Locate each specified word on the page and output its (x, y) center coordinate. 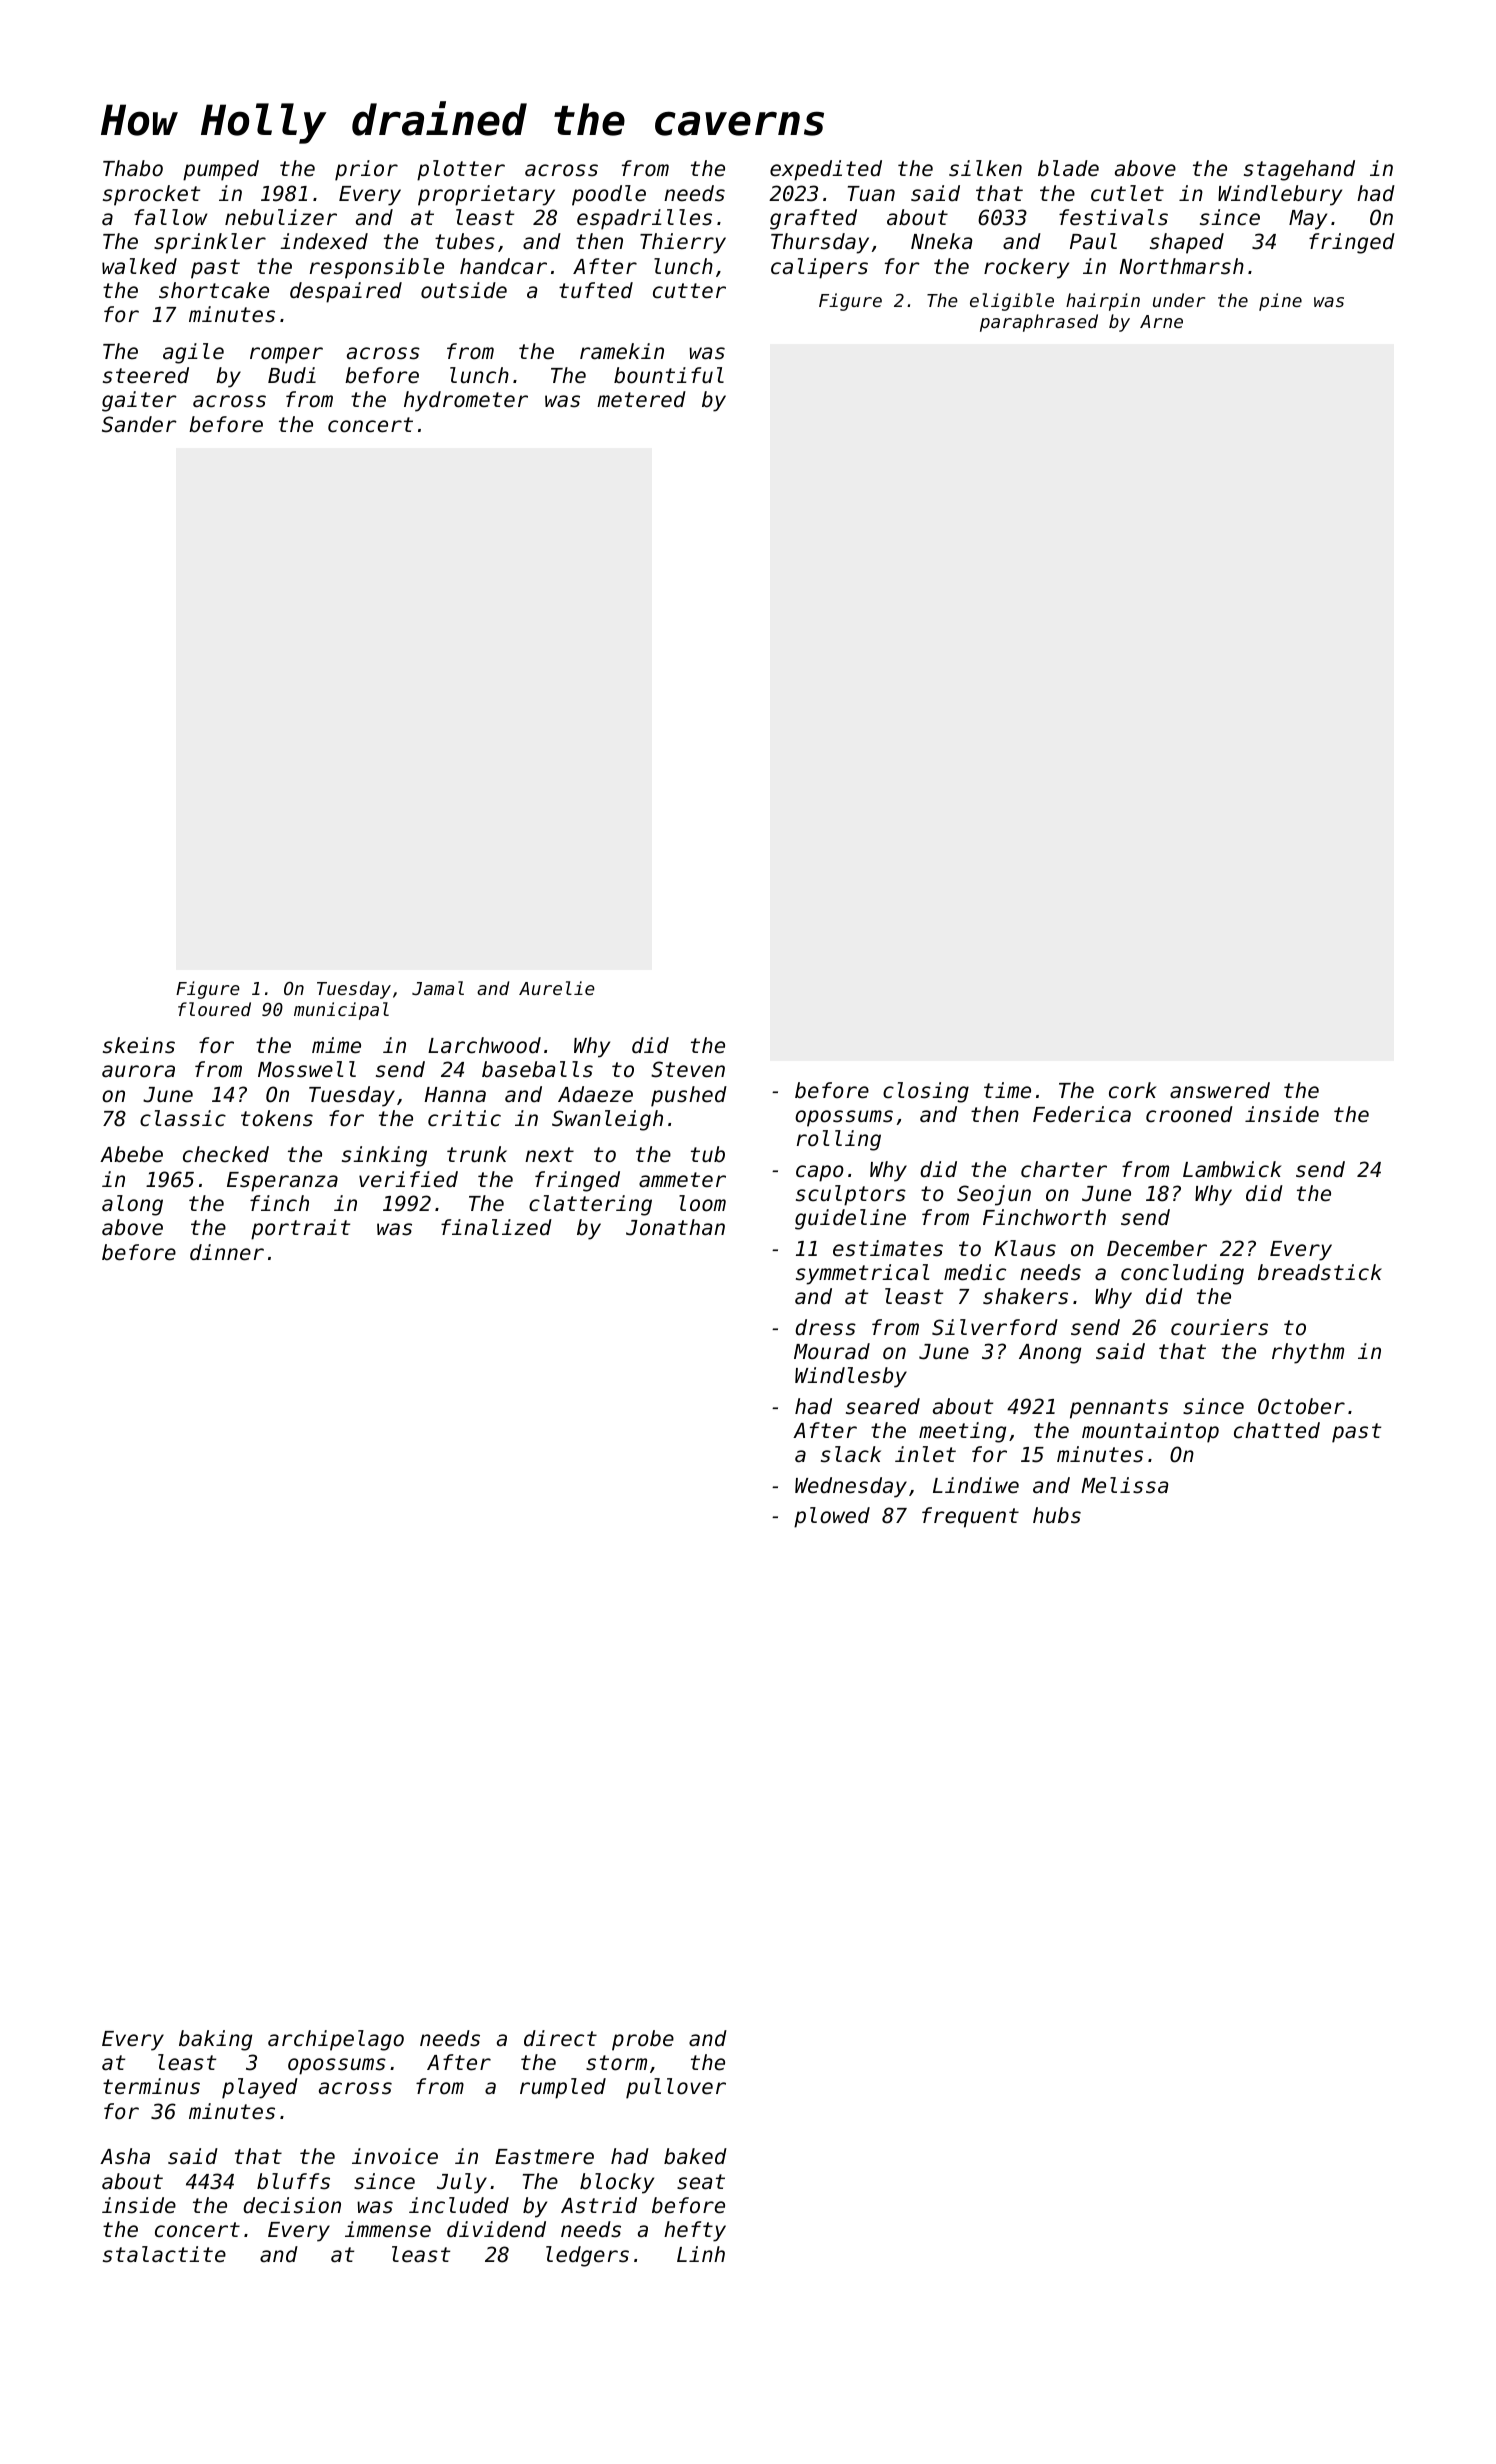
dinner (227, 1252)
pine (1280, 302)
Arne (1161, 321)
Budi (292, 375)
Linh (701, 2254)
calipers (819, 268)
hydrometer (466, 401)
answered (1220, 1090)
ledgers (587, 2256)
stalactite (164, 2254)
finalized (496, 1227)
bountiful (669, 375)
